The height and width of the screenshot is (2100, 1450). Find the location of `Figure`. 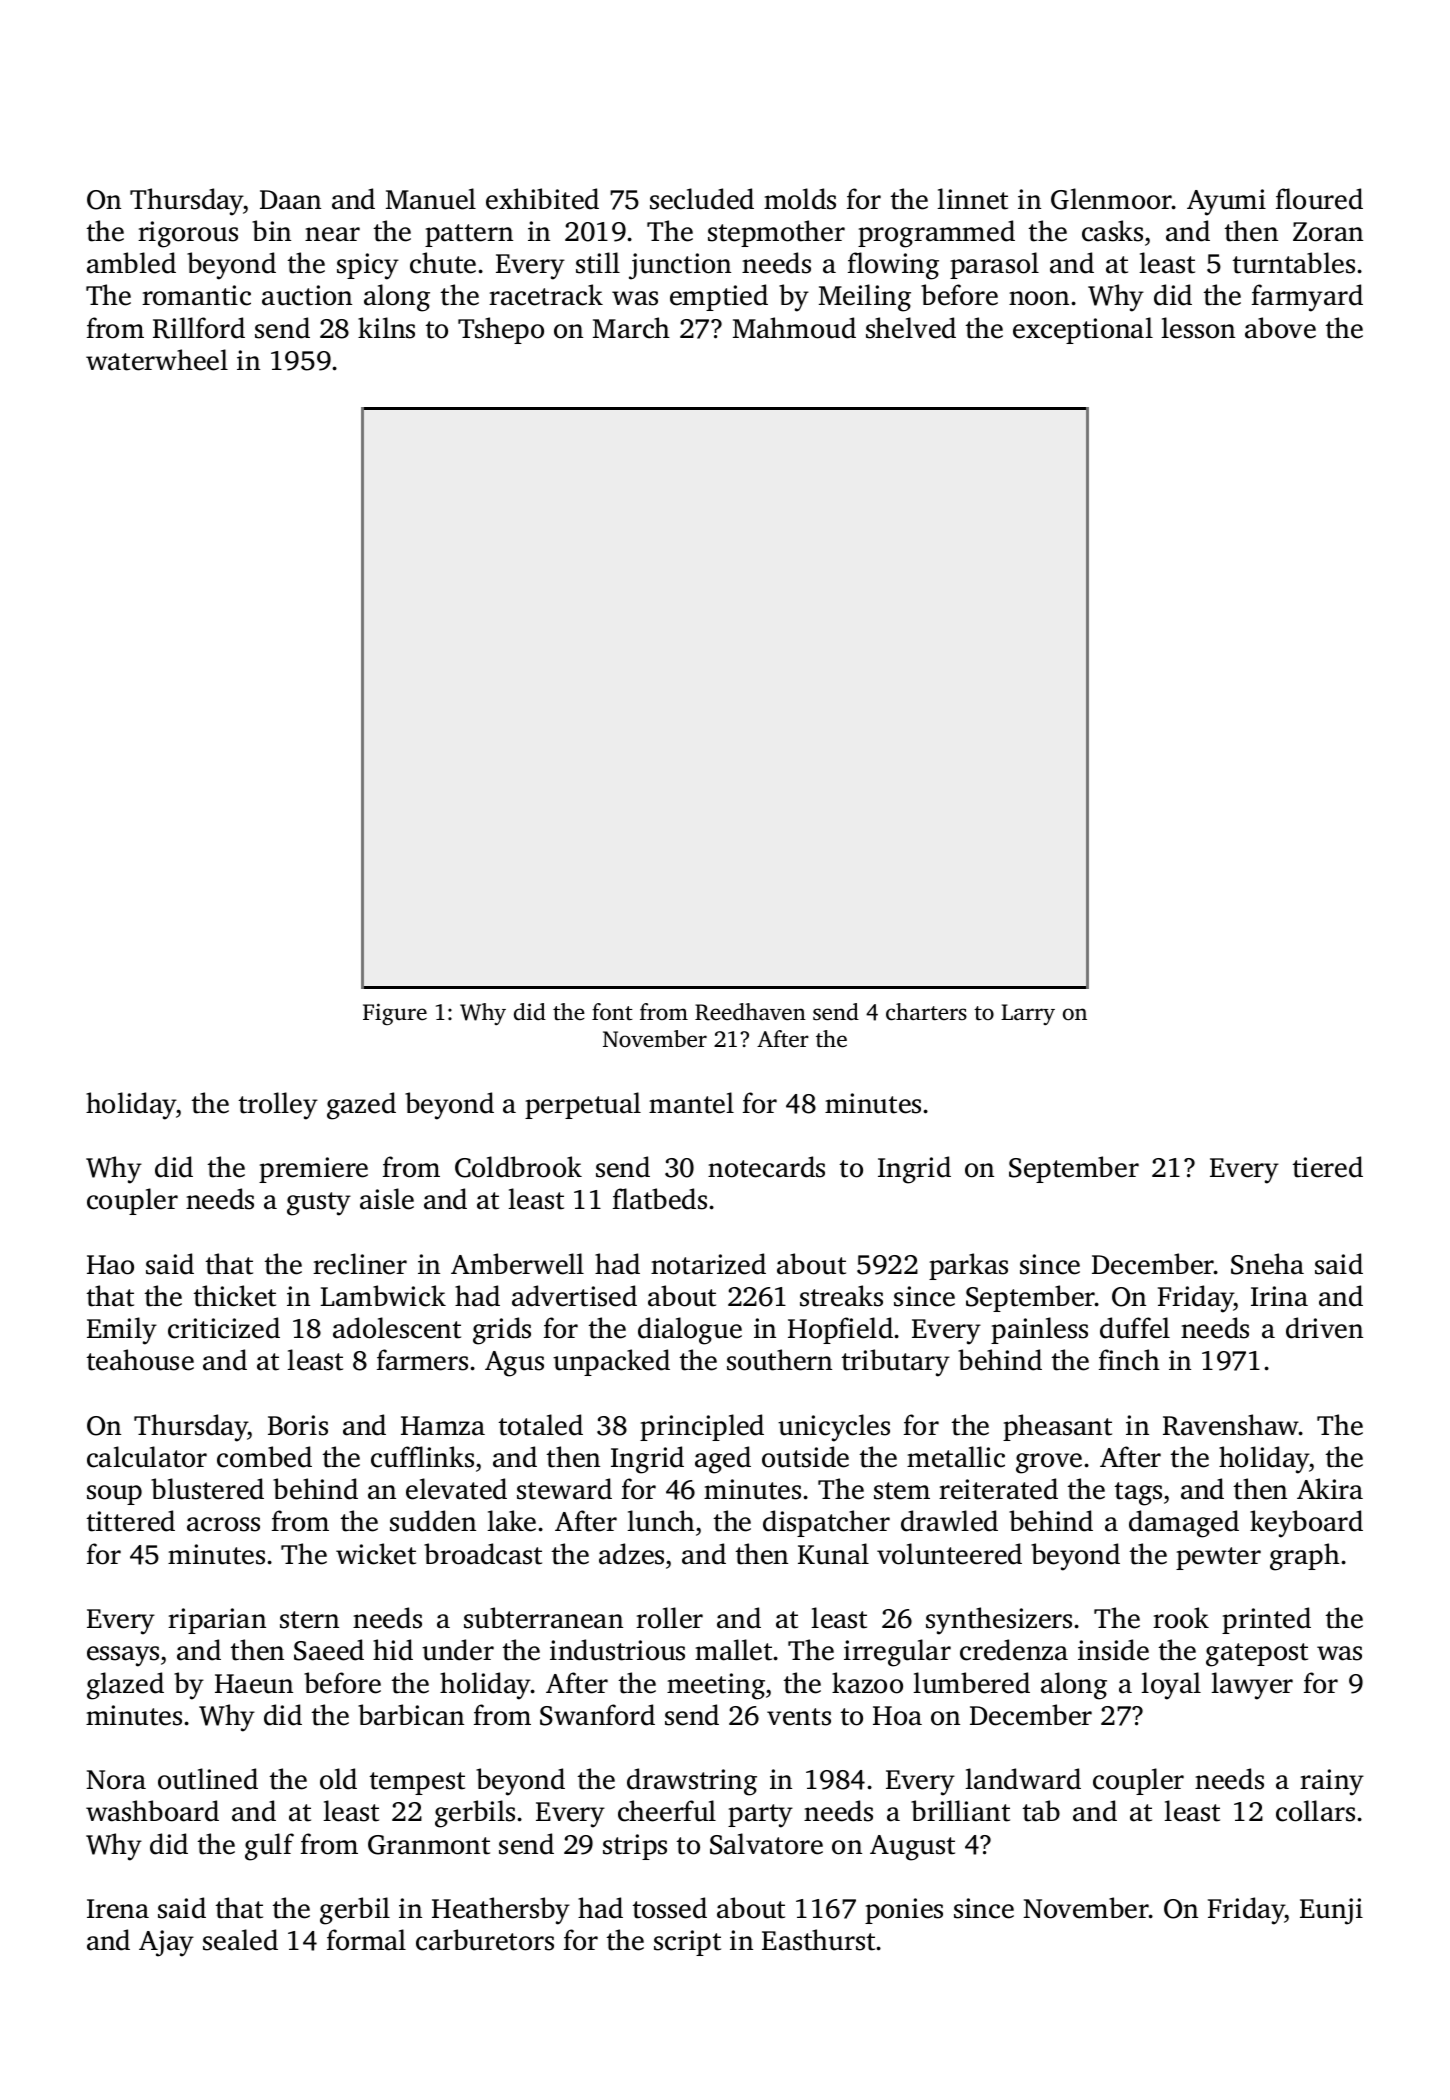

Figure is located at coordinates (395, 1014).
